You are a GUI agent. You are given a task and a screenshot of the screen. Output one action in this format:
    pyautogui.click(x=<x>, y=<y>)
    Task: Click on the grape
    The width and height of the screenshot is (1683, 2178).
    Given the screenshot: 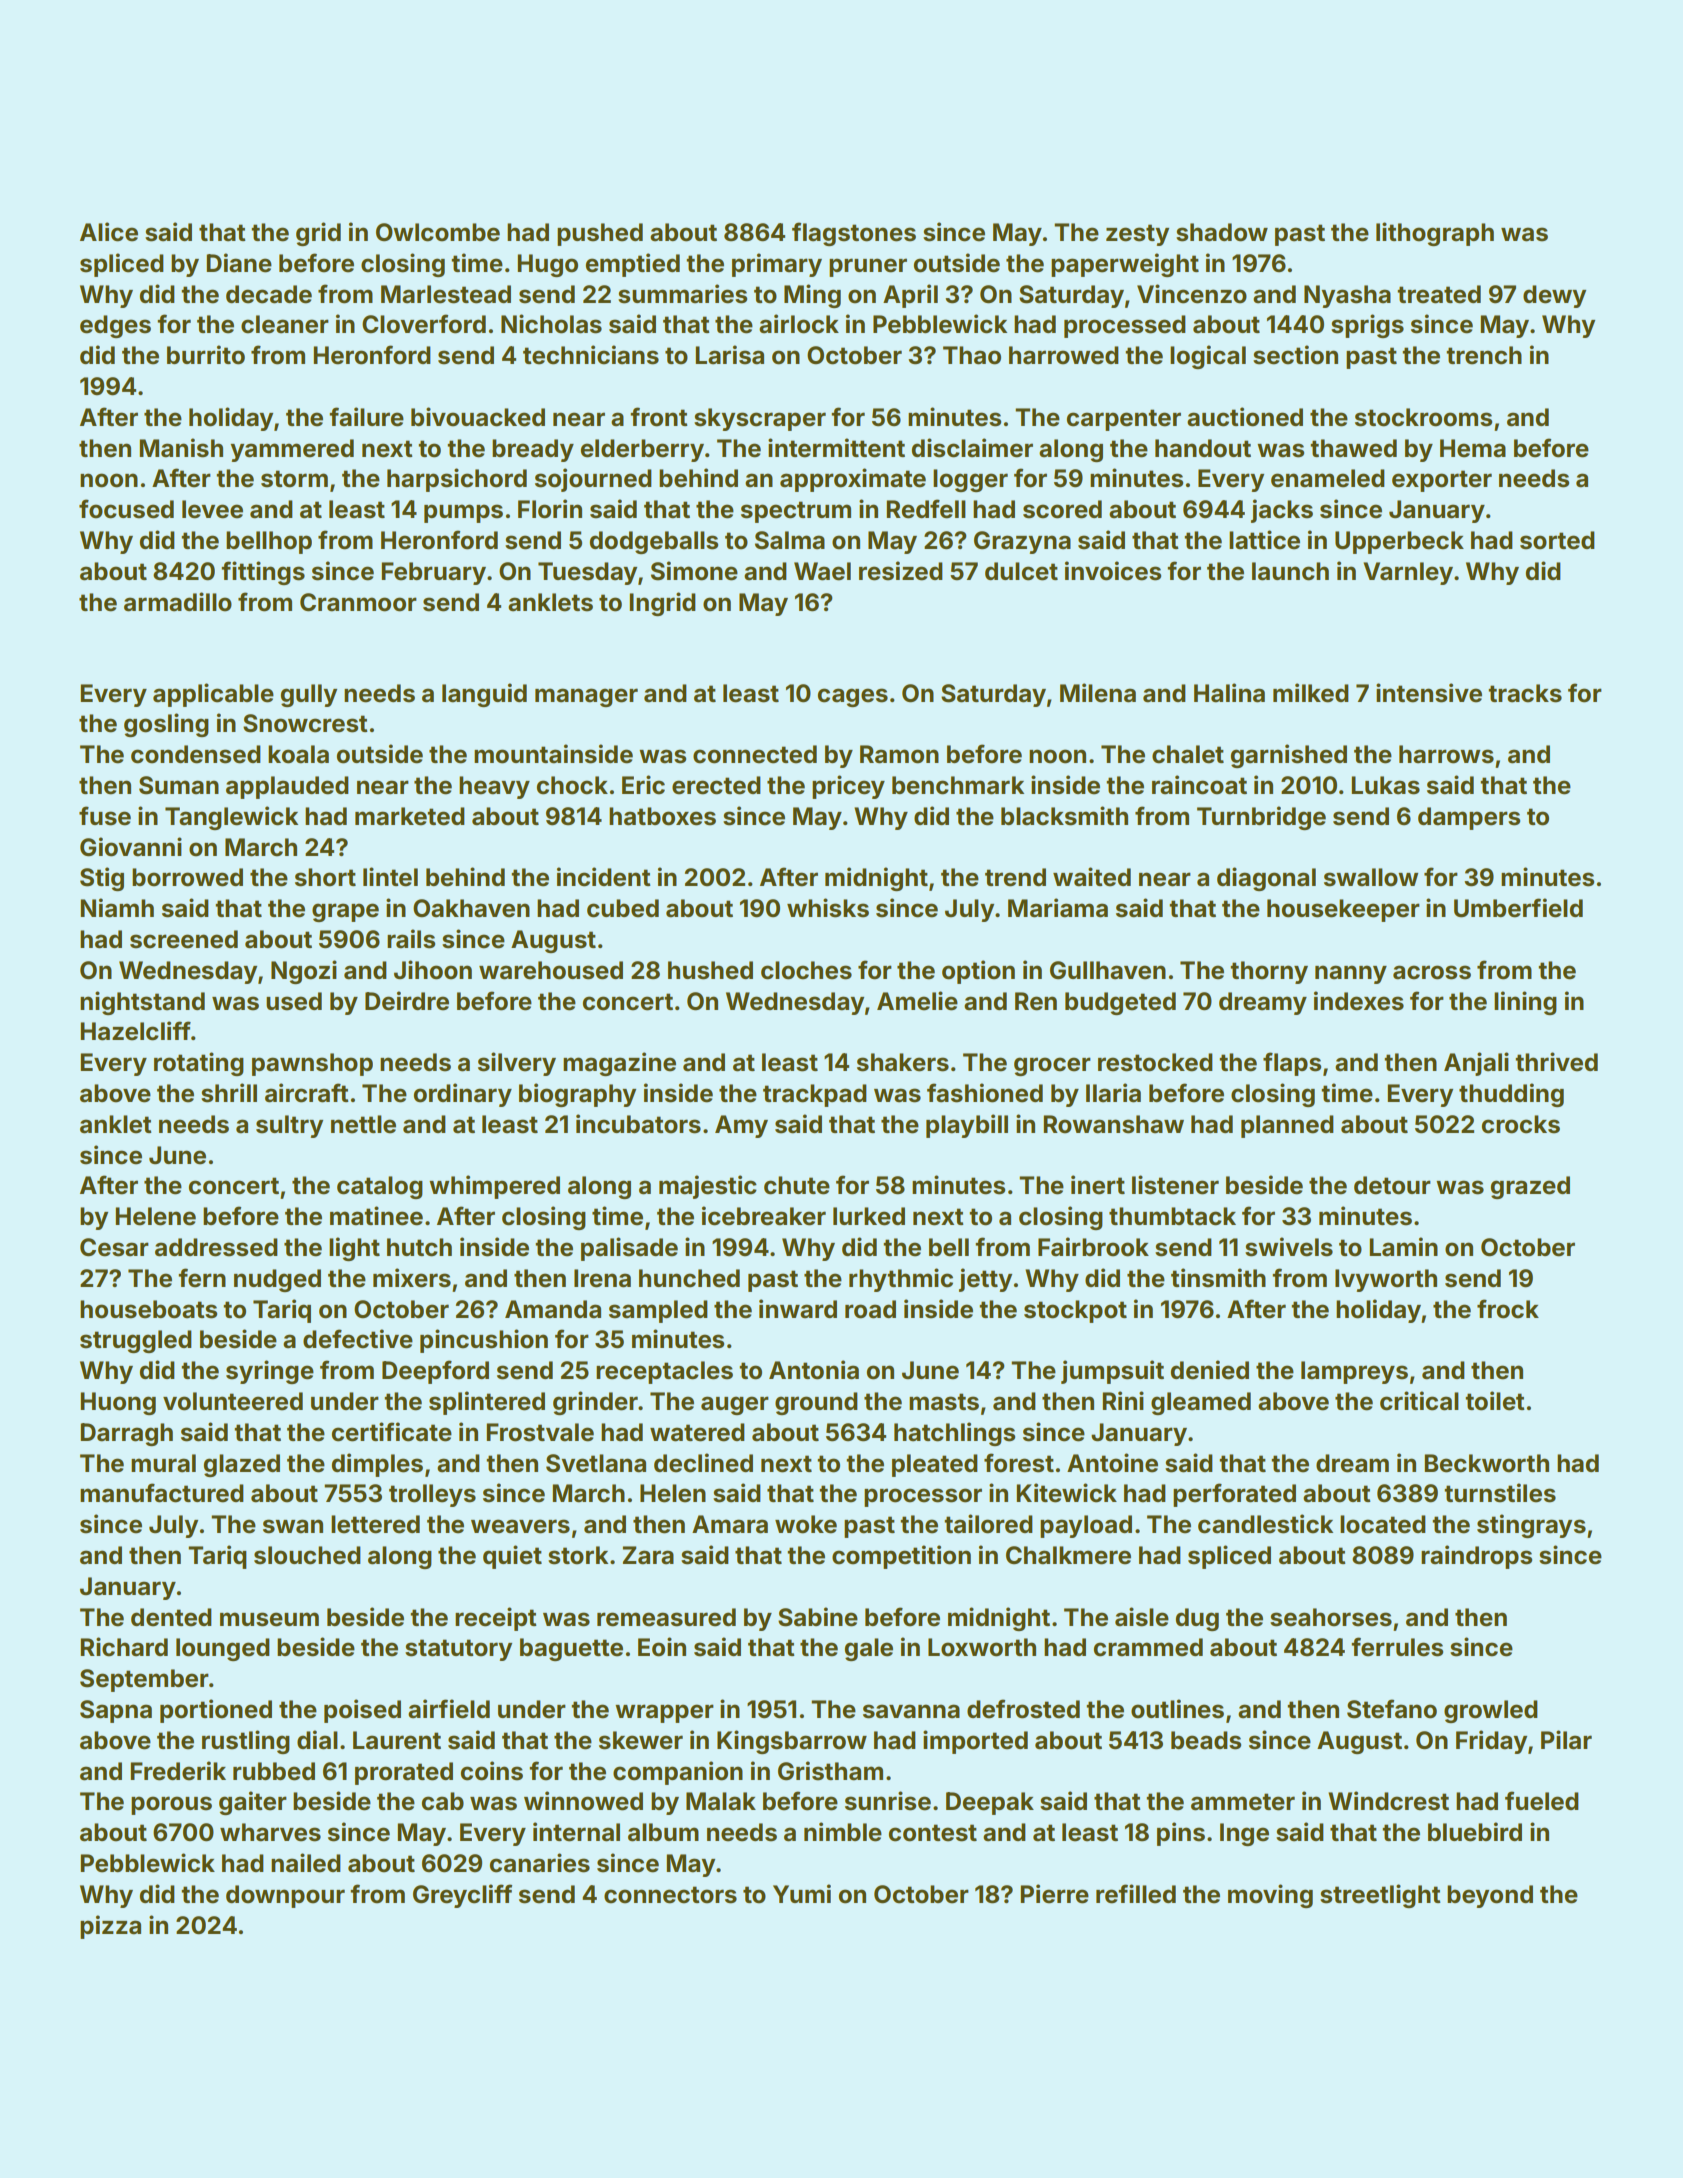 What is the action you would take?
    pyautogui.click(x=345, y=912)
